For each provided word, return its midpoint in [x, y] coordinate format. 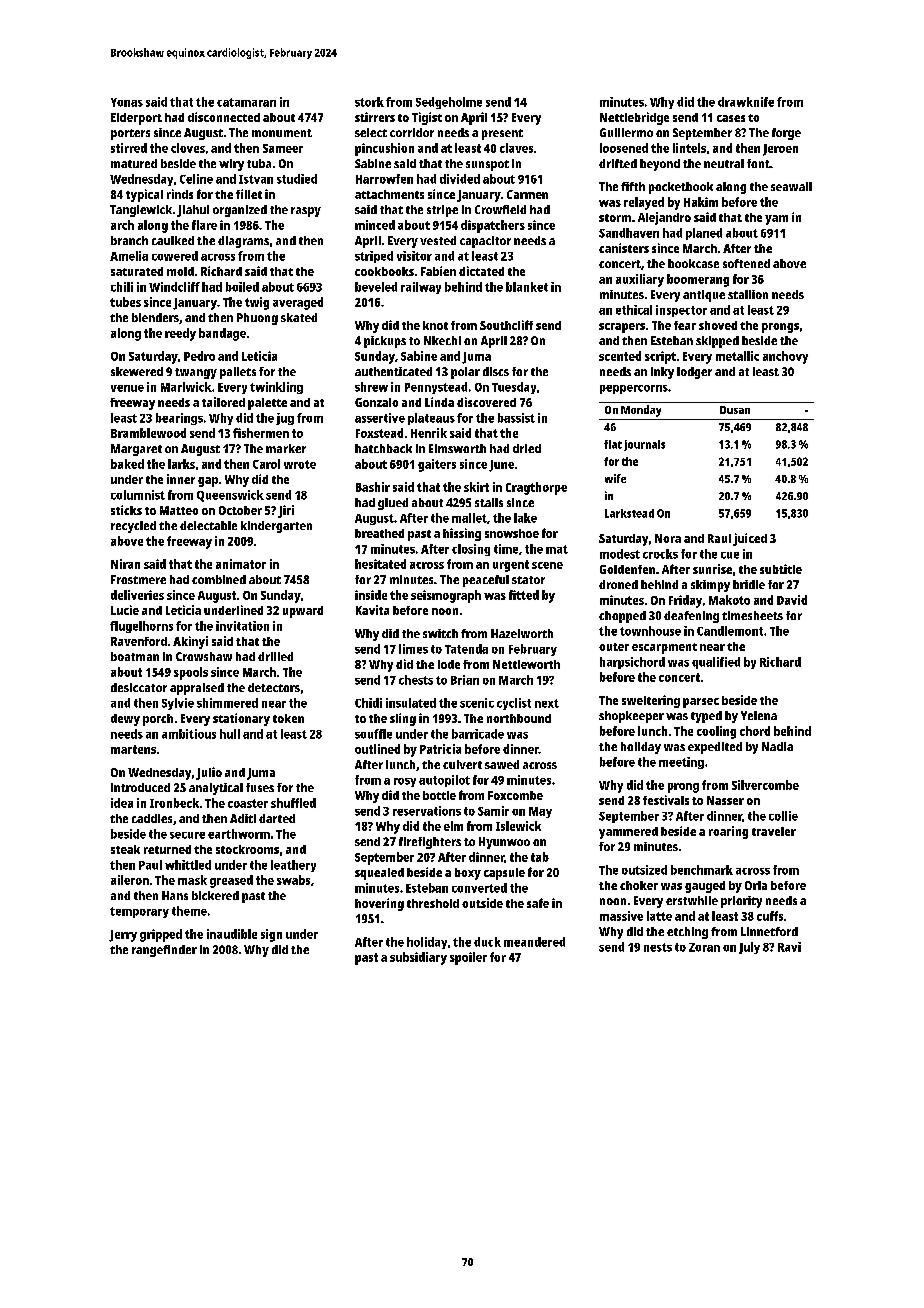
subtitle [781, 569]
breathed [379, 533]
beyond [660, 165]
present [502, 134]
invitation [242, 626]
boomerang [698, 280]
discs [496, 371]
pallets [238, 373]
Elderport [136, 119]
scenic [477, 703]
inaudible [232, 934]
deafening [691, 617]
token [288, 718]
